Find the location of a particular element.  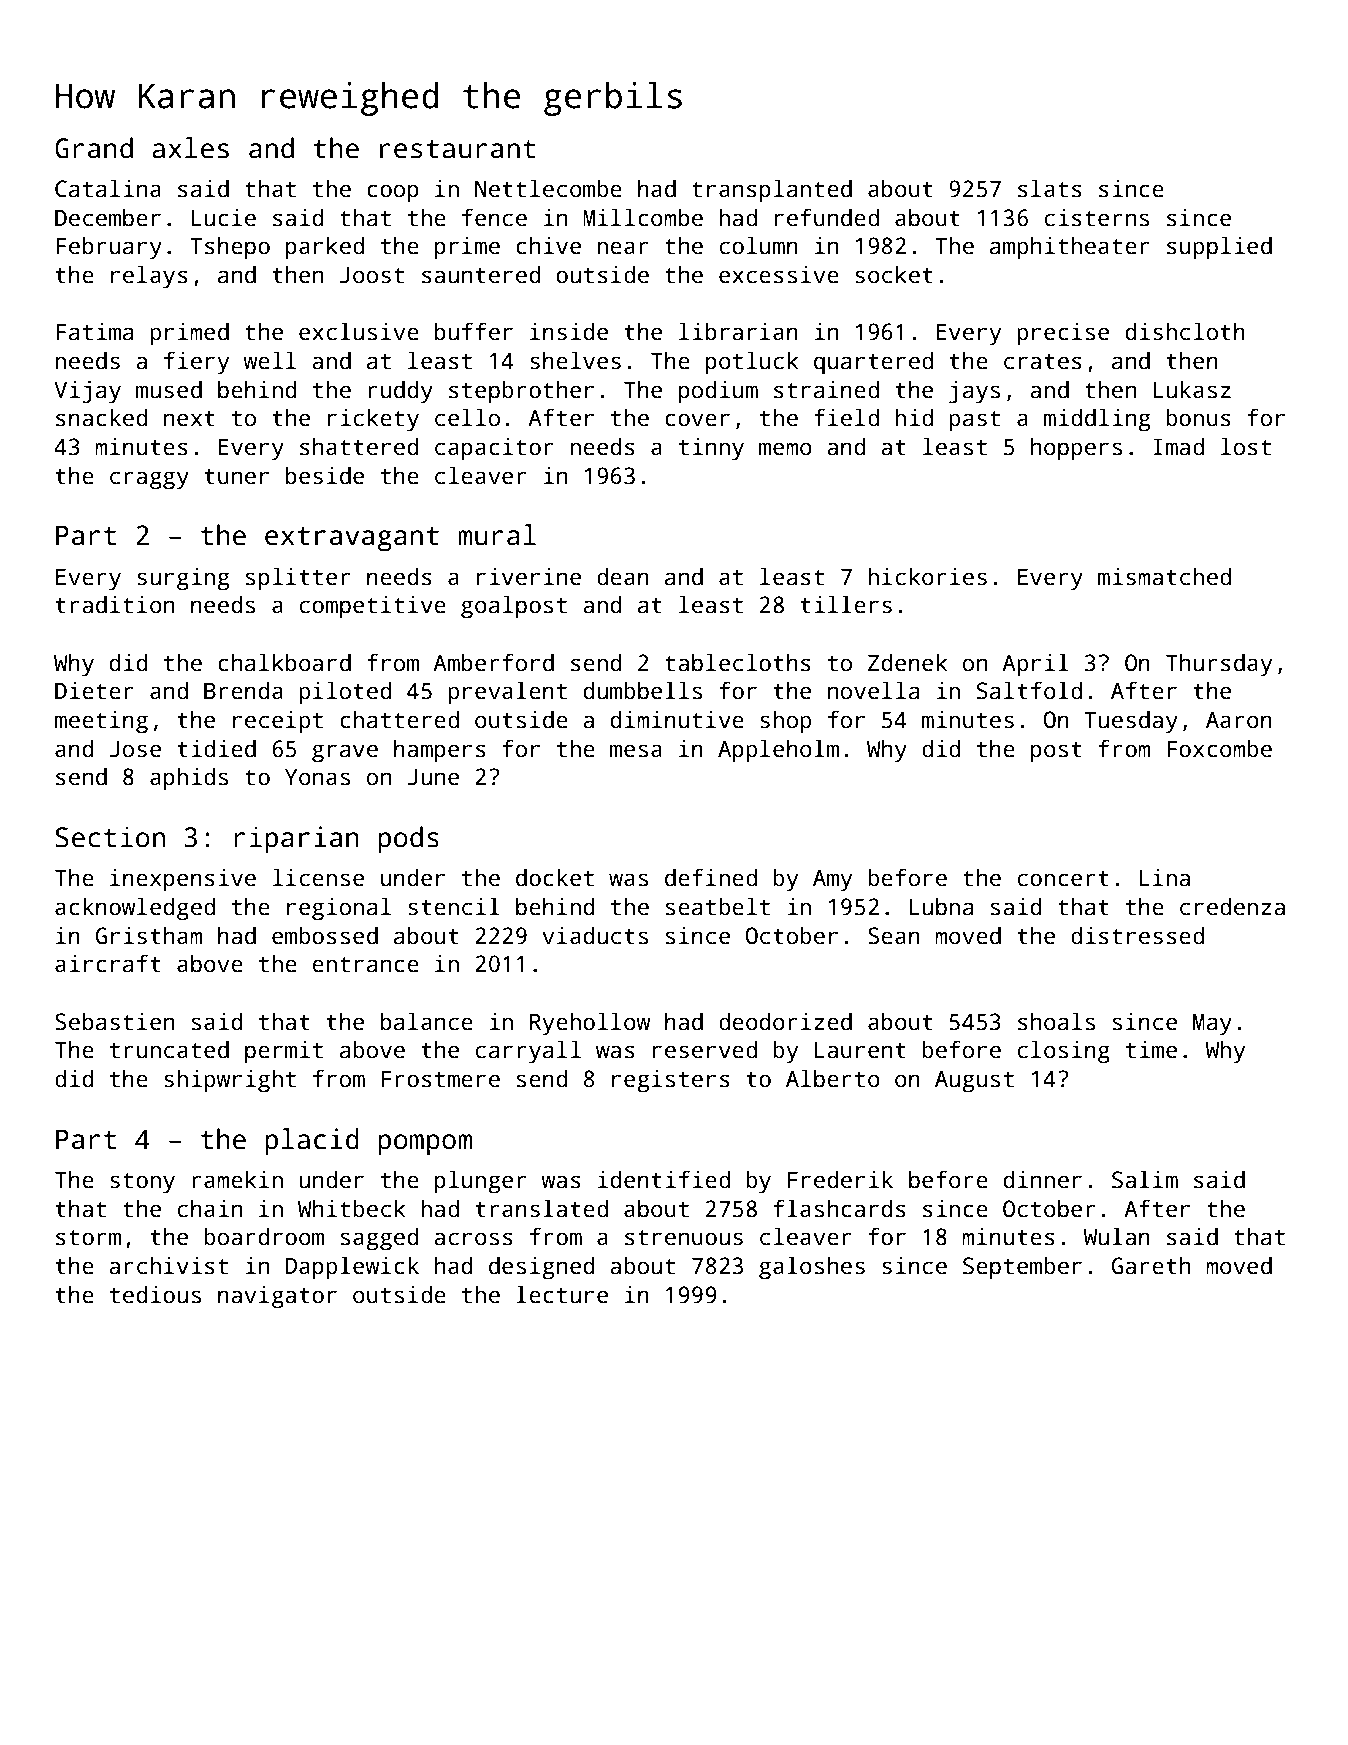

restaurant is located at coordinates (457, 149).
